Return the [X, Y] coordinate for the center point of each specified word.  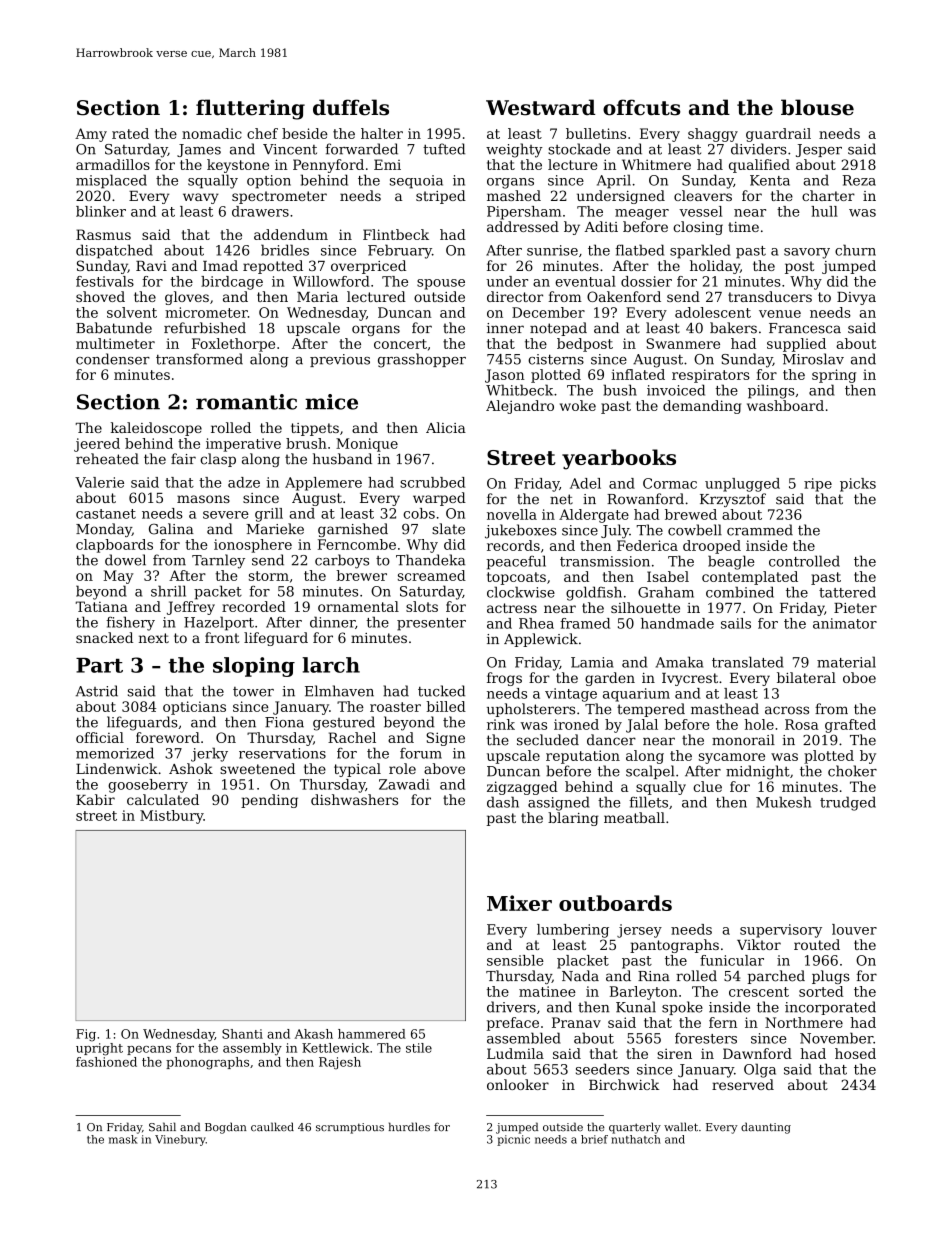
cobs [419, 513]
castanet [106, 514]
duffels [351, 107]
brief [594, 1139]
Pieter [855, 608]
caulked [272, 1127]
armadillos [113, 164]
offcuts [641, 107]
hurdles [409, 1127]
